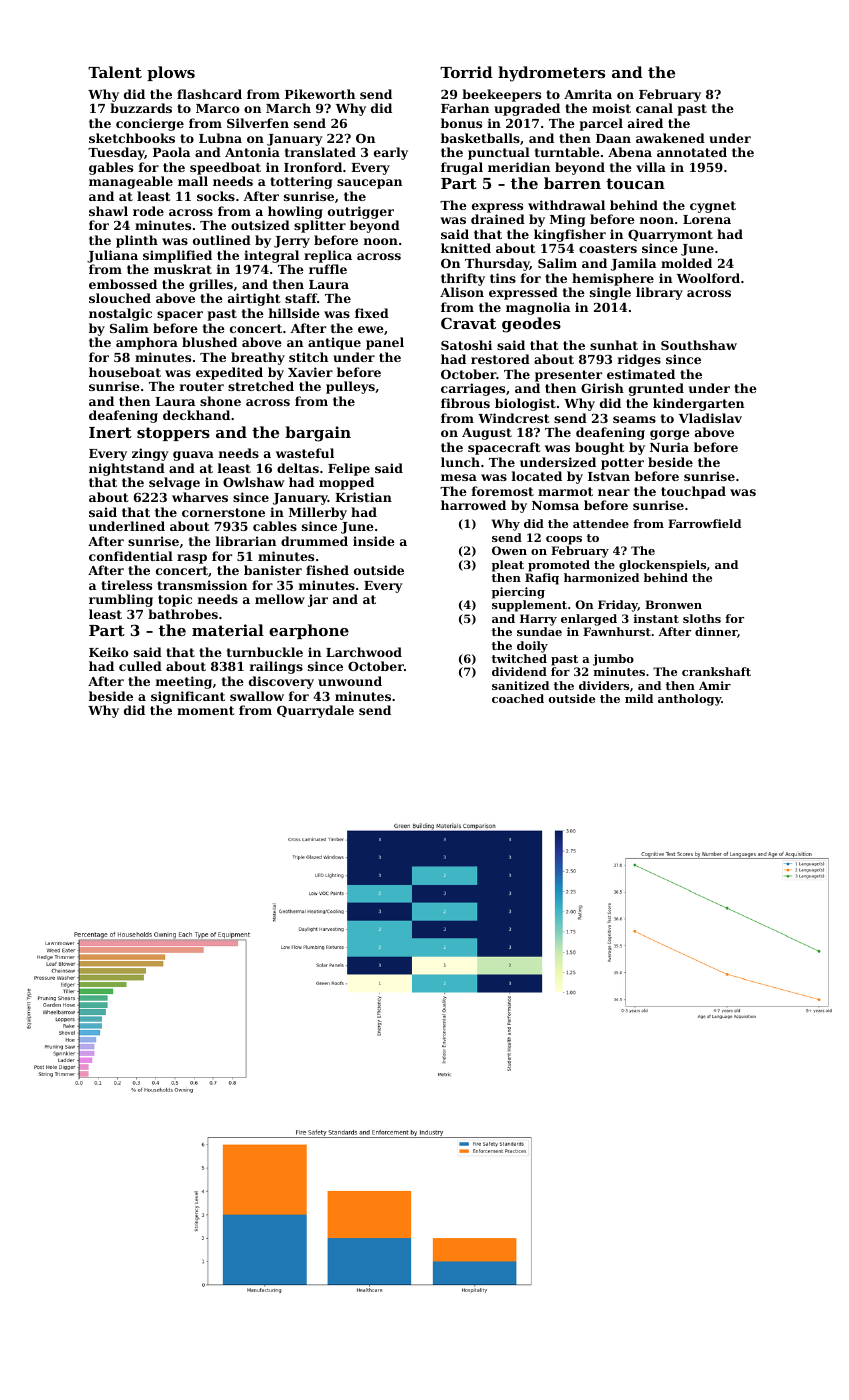 Image resolution: width=849 pixels, height=1400 pixels. I want to click on stoppers, so click(173, 434).
